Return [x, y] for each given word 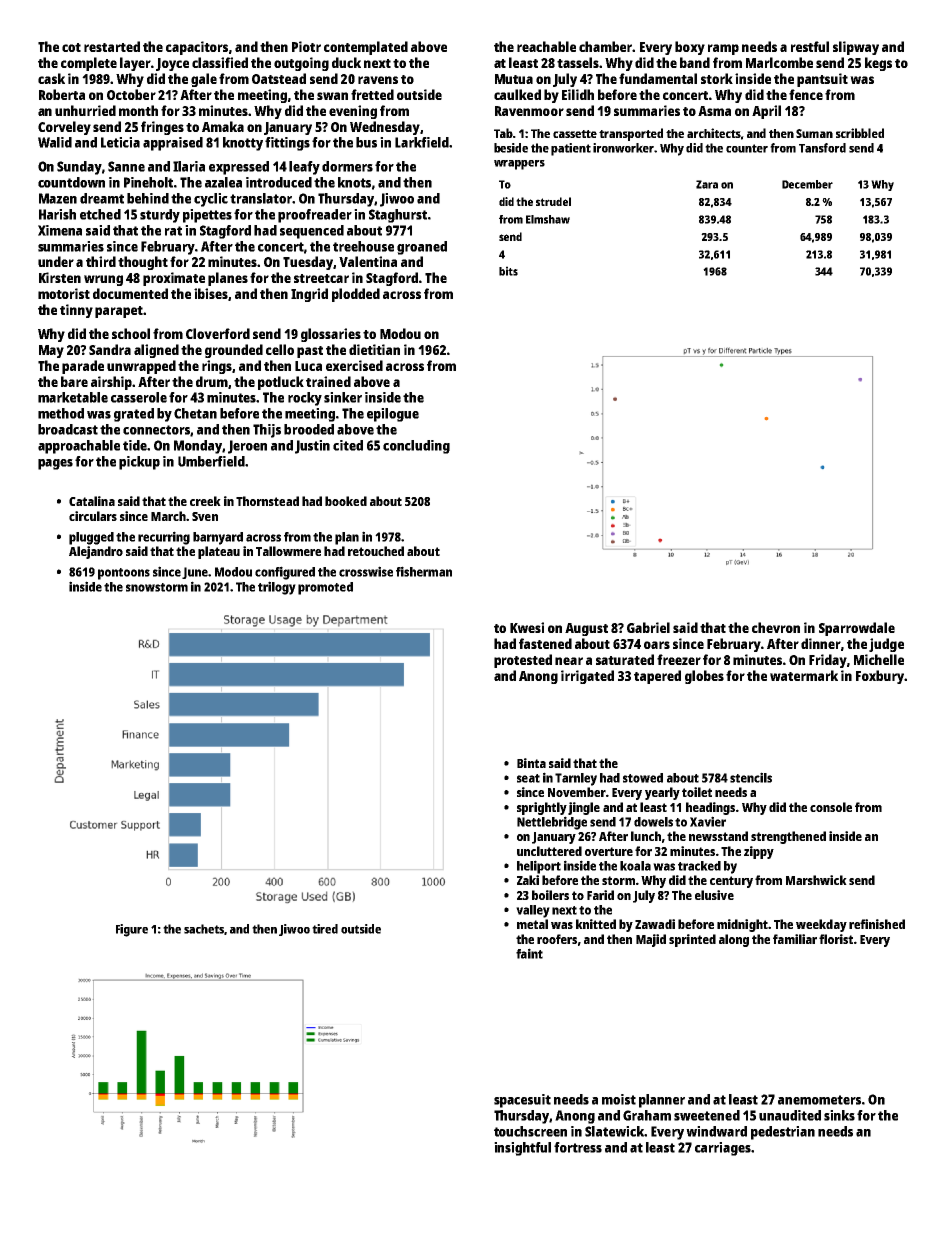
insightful [522, 1149]
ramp [723, 49]
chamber [606, 46]
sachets [204, 929]
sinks [839, 1115]
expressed [239, 168]
